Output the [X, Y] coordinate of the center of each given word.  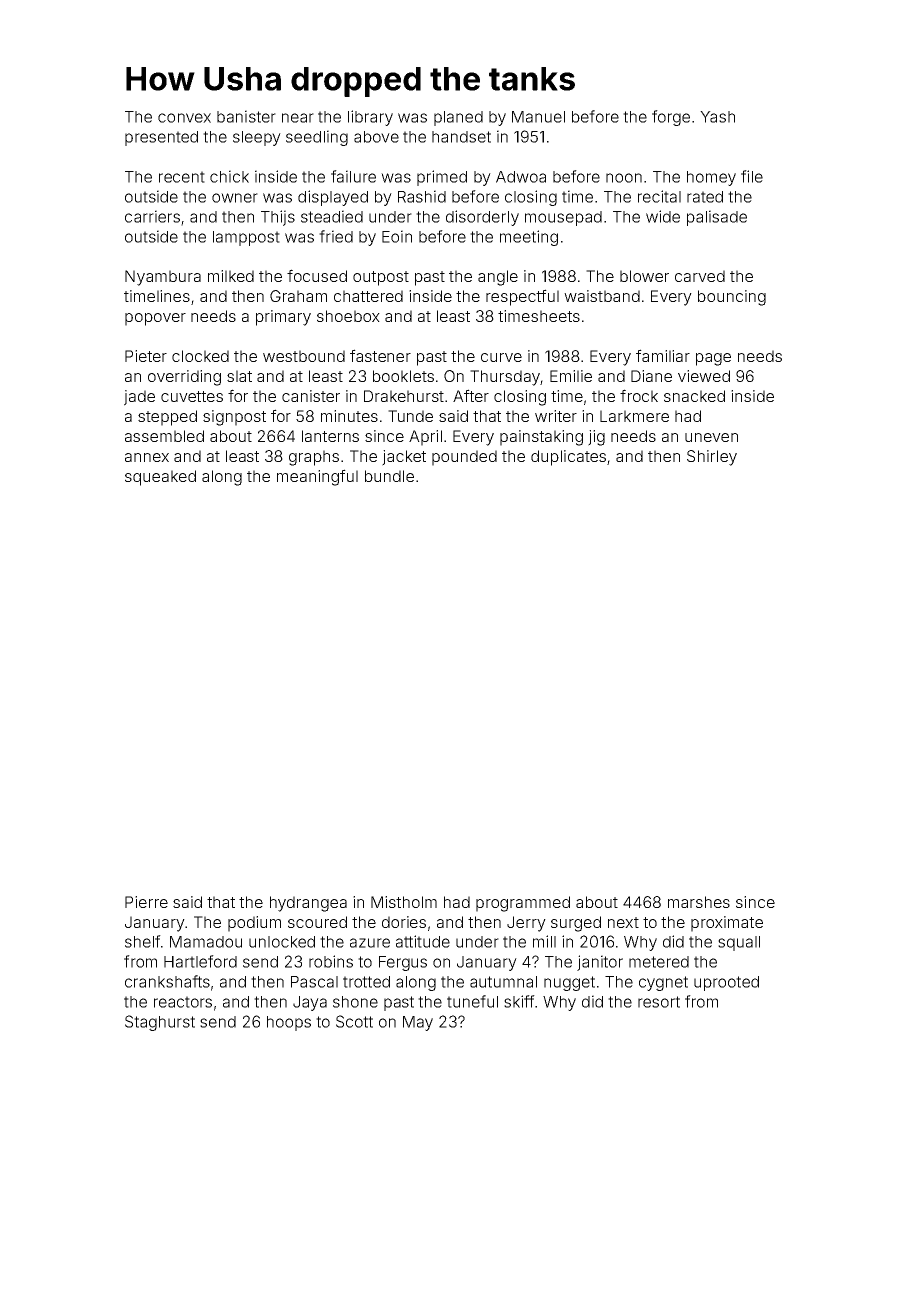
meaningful [317, 477]
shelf [143, 941]
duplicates [568, 458]
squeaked [160, 478]
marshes [699, 902]
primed [442, 178]
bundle [389, 476]
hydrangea [308, 904]
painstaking [541, 438]
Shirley [712, 458]
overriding [184, 378]
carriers [152, 216]
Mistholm [404, 902]
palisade [717, 218]
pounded [464, 458]
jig [596, 438]
